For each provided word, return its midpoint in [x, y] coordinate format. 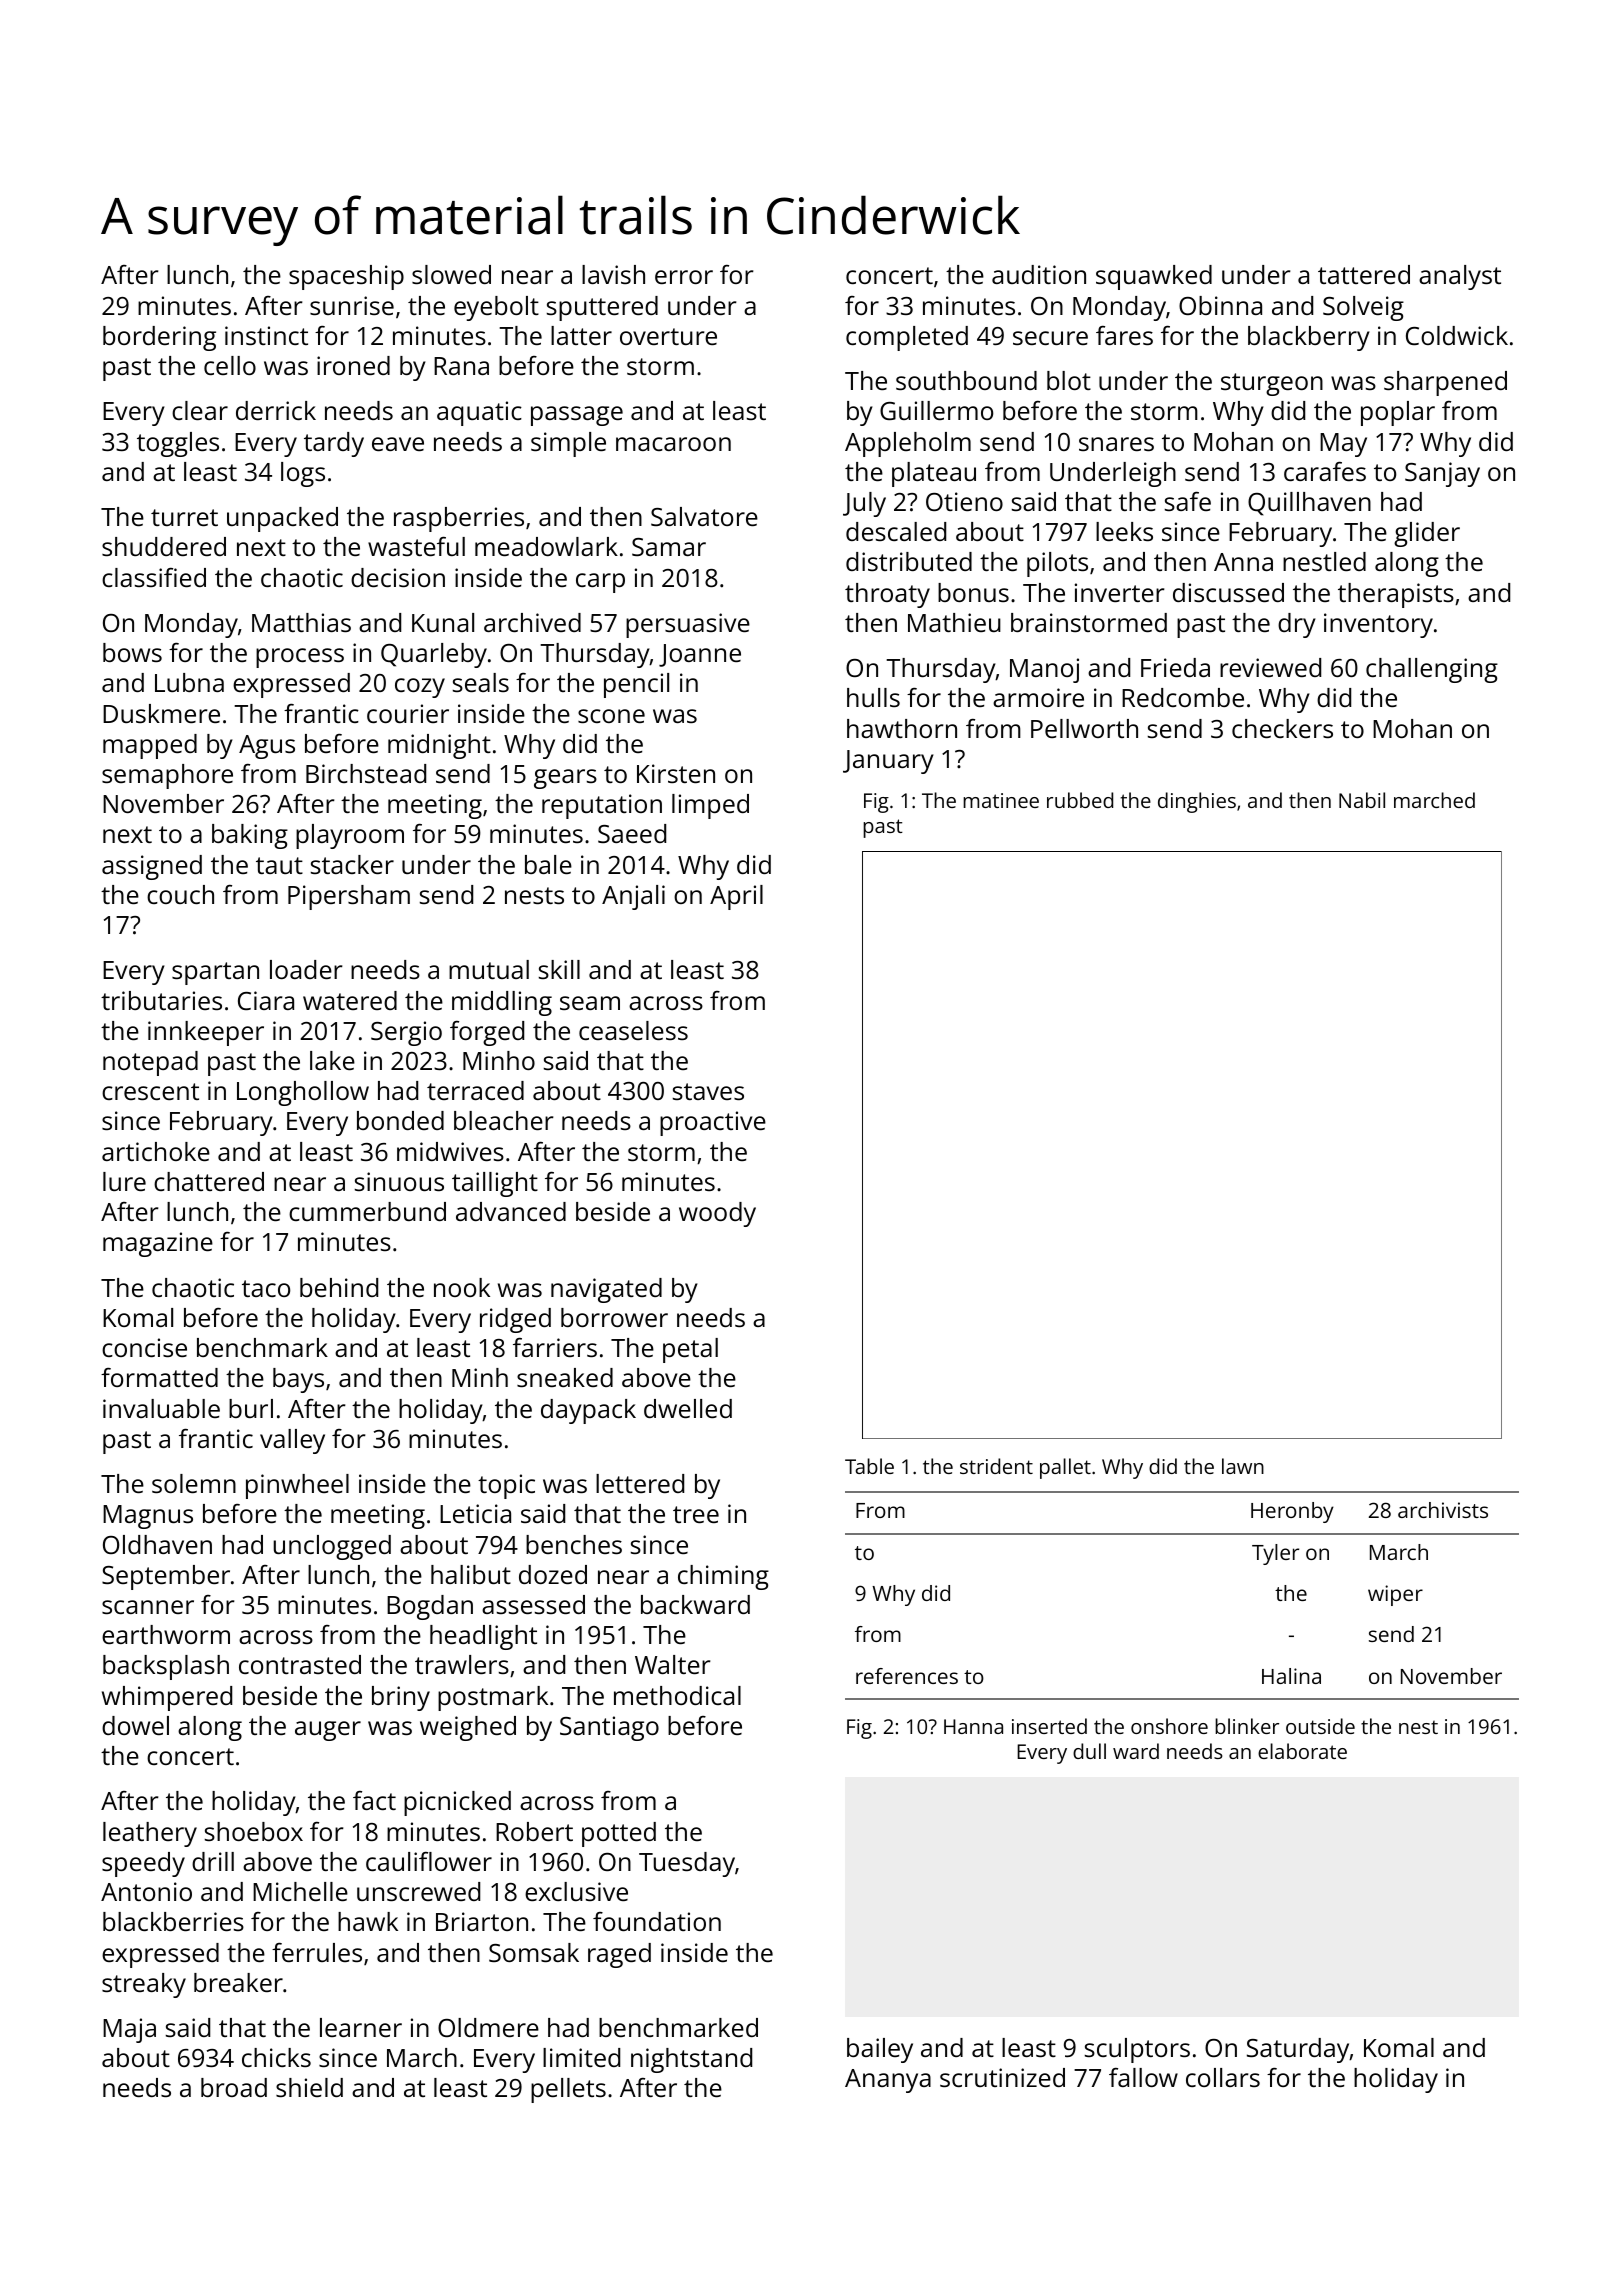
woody [717, 1214]
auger [328, 1731]
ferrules [317, 1952]
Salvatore [704, 516]
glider [1427, 534]
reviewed [1270, 667]
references [907, 1676]
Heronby [1292, 1512]
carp [600, 583]
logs [303, 474]
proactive [713, 1123]
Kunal [443, 622]
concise [144, 1347]
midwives [450, 1151]
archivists [1443, 1510]
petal [690, 1350]
